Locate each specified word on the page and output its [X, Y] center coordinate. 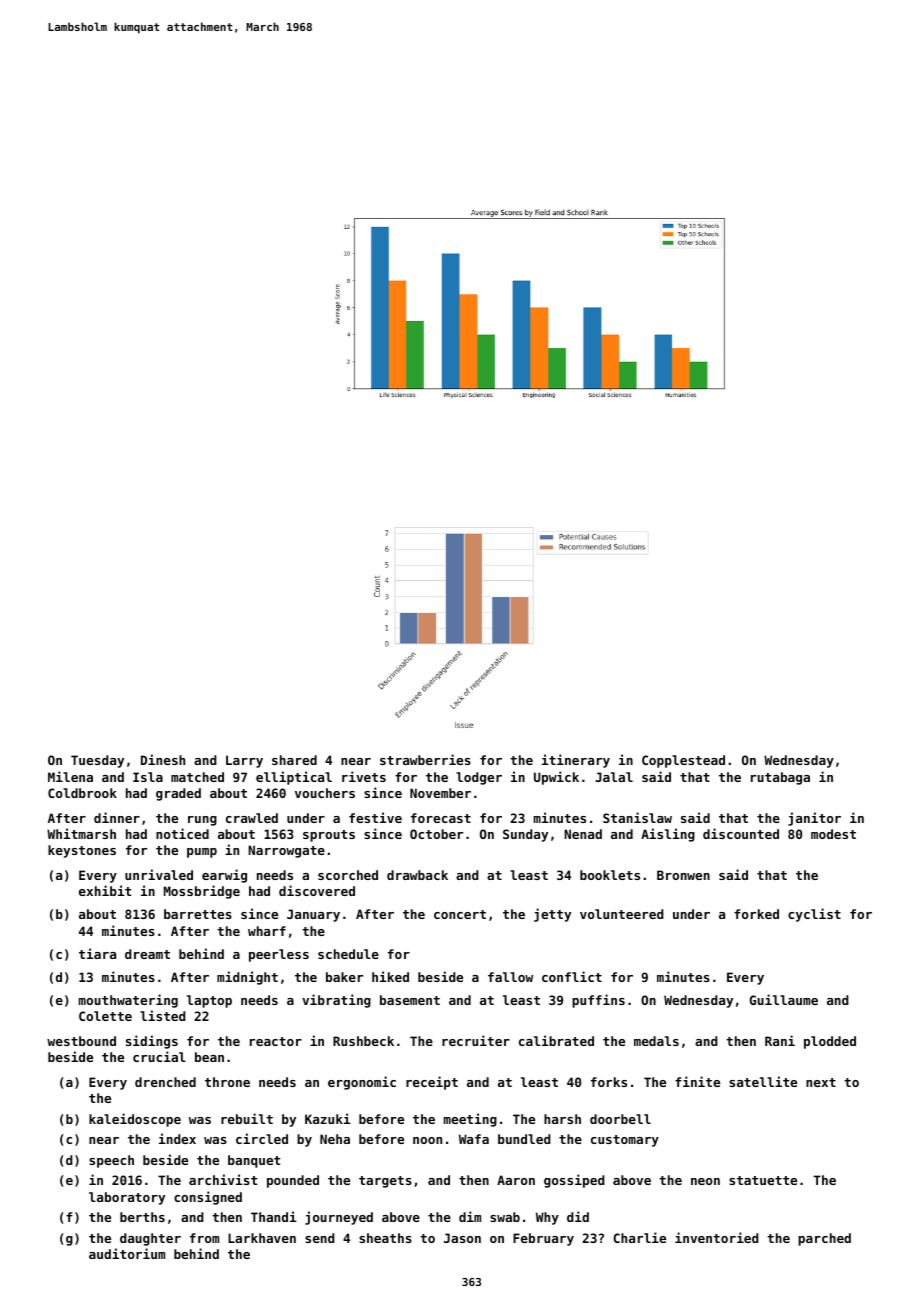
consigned [208, 1198]
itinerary [576, 761]
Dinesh [163, 759]
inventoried [717, 1237]
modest [833, 834]
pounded [293, 1181]
